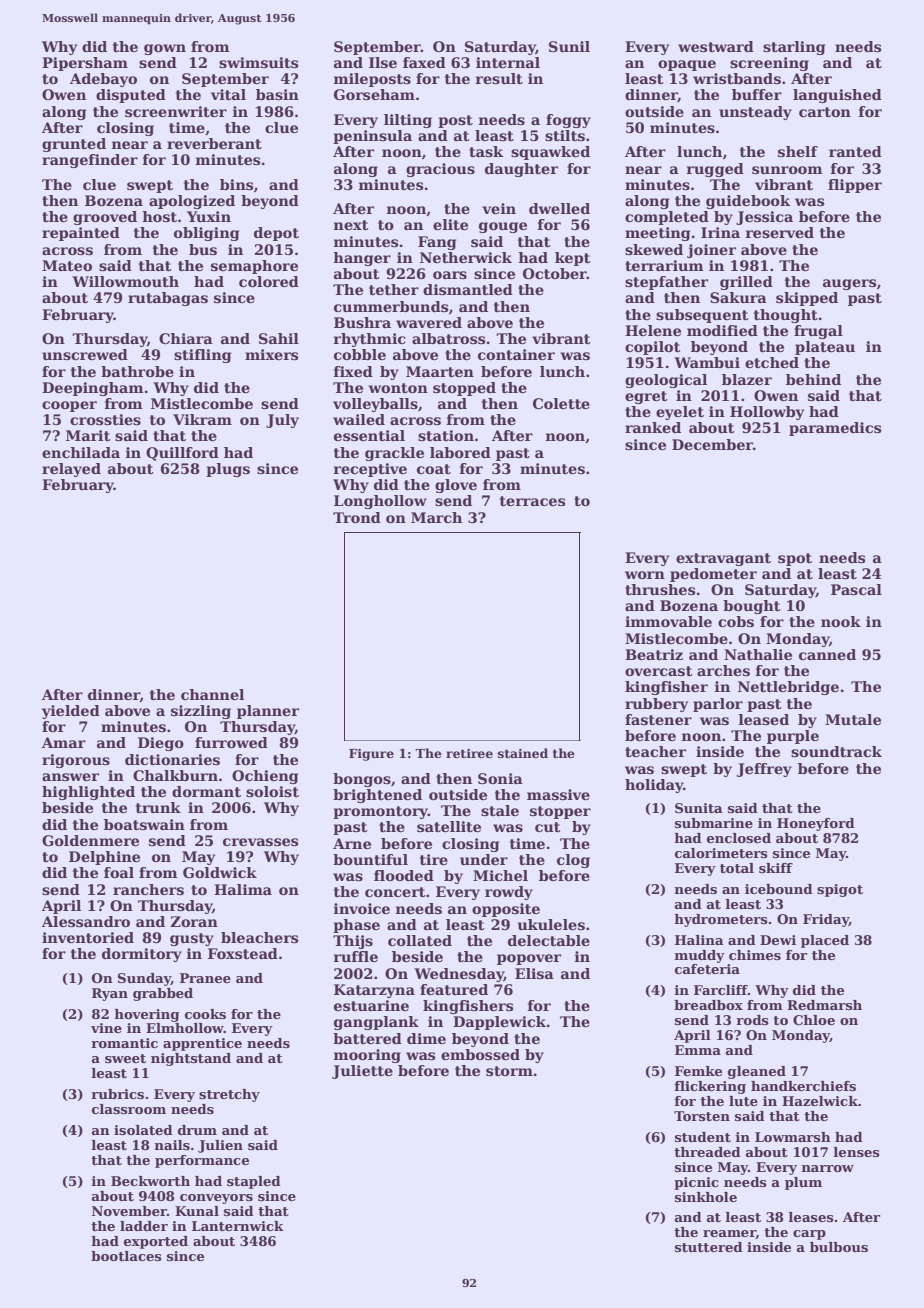  Describe the element at coordinates (126, 1256) in the screenshot. I see `bootlaces` at that location.
